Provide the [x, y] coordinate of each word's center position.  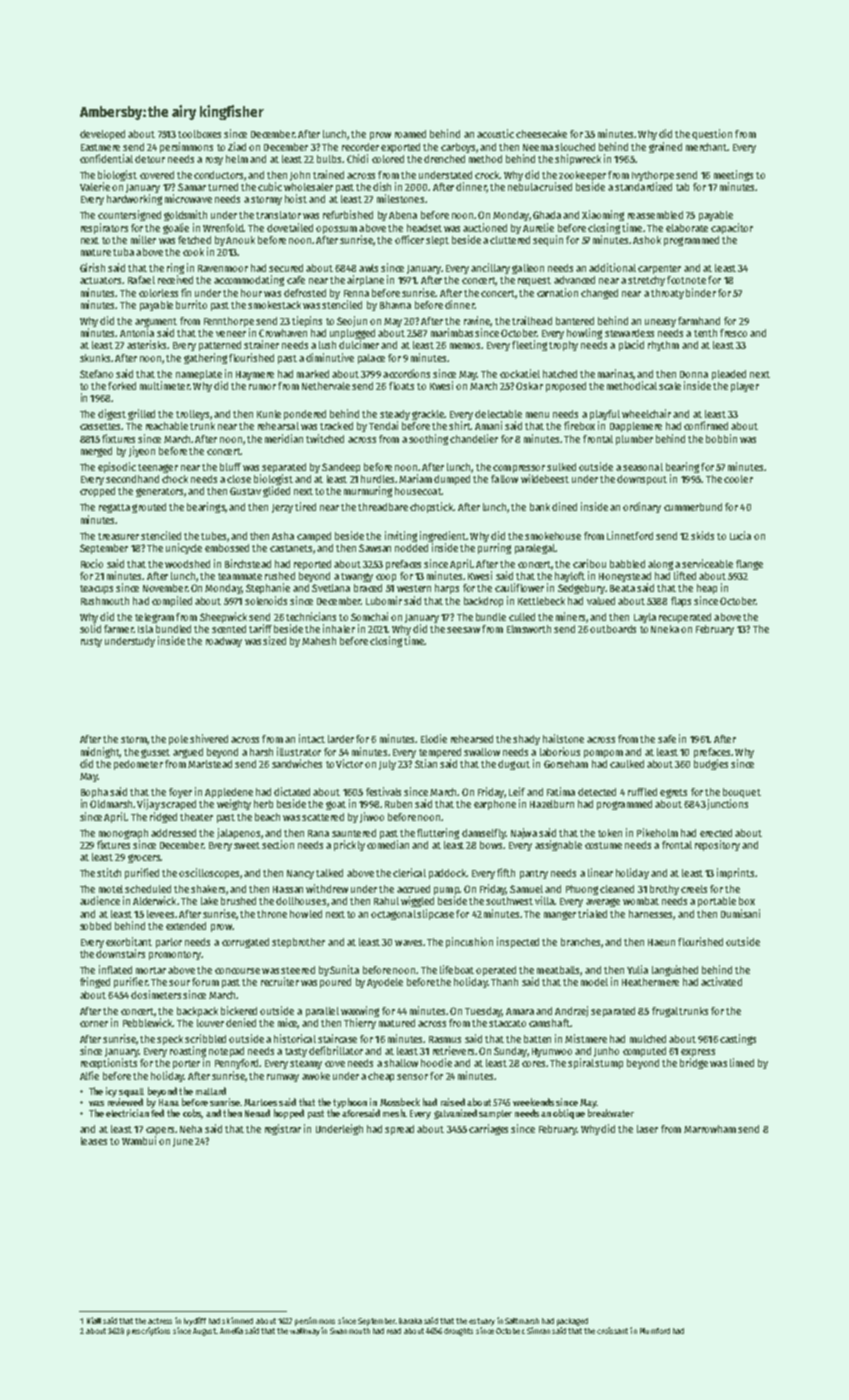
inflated [115, 969]
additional [612, 267]
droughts [458, 1332]
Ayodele [385, 983]
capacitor [732, 228]
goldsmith [185, 215]
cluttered [510, 240]
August [204, 1332]
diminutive [330, 357]
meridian [284, 438]
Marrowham [710, 1129]
